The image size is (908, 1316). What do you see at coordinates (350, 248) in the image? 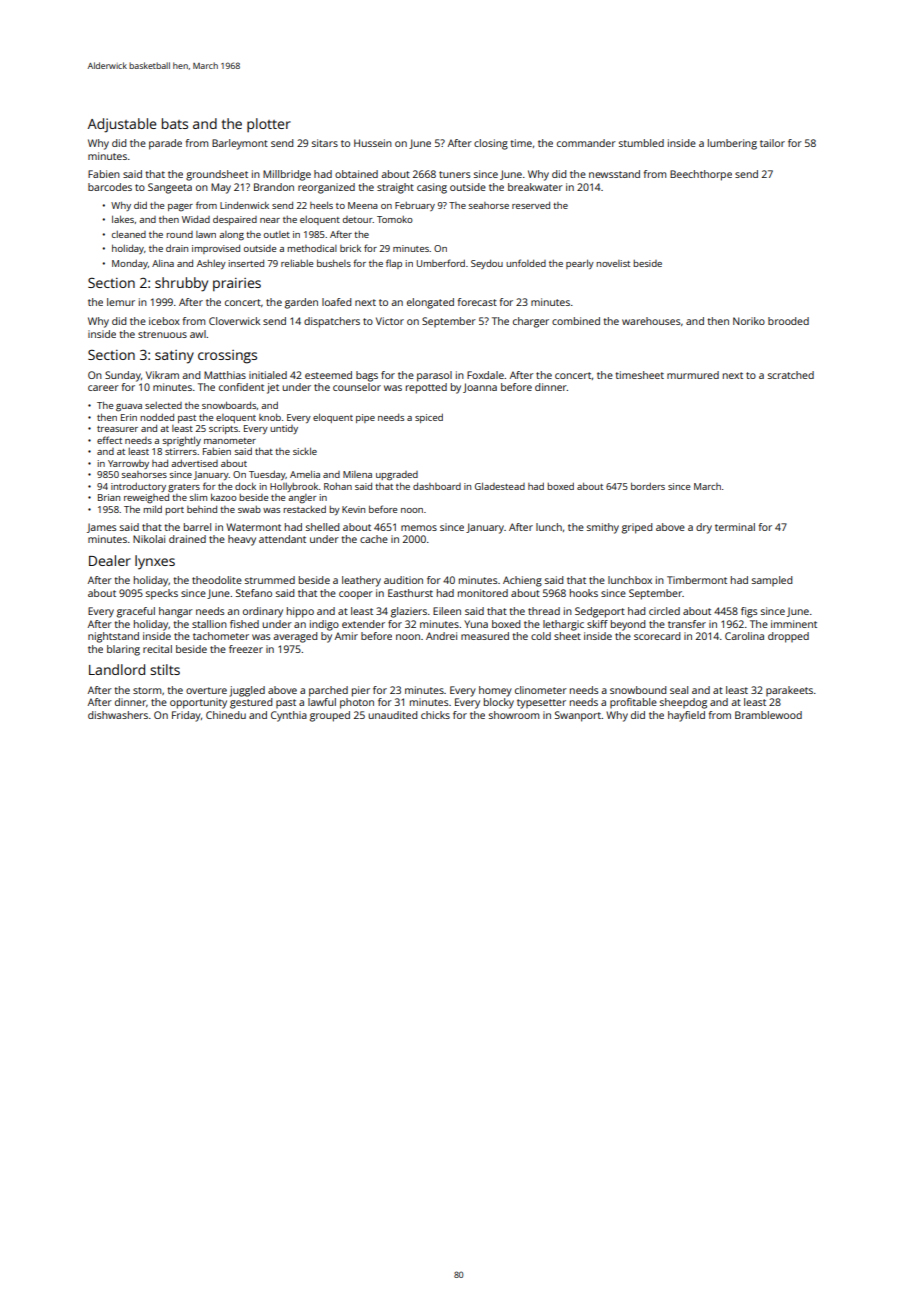
I see `brick` at bounding box center [350, 248].
